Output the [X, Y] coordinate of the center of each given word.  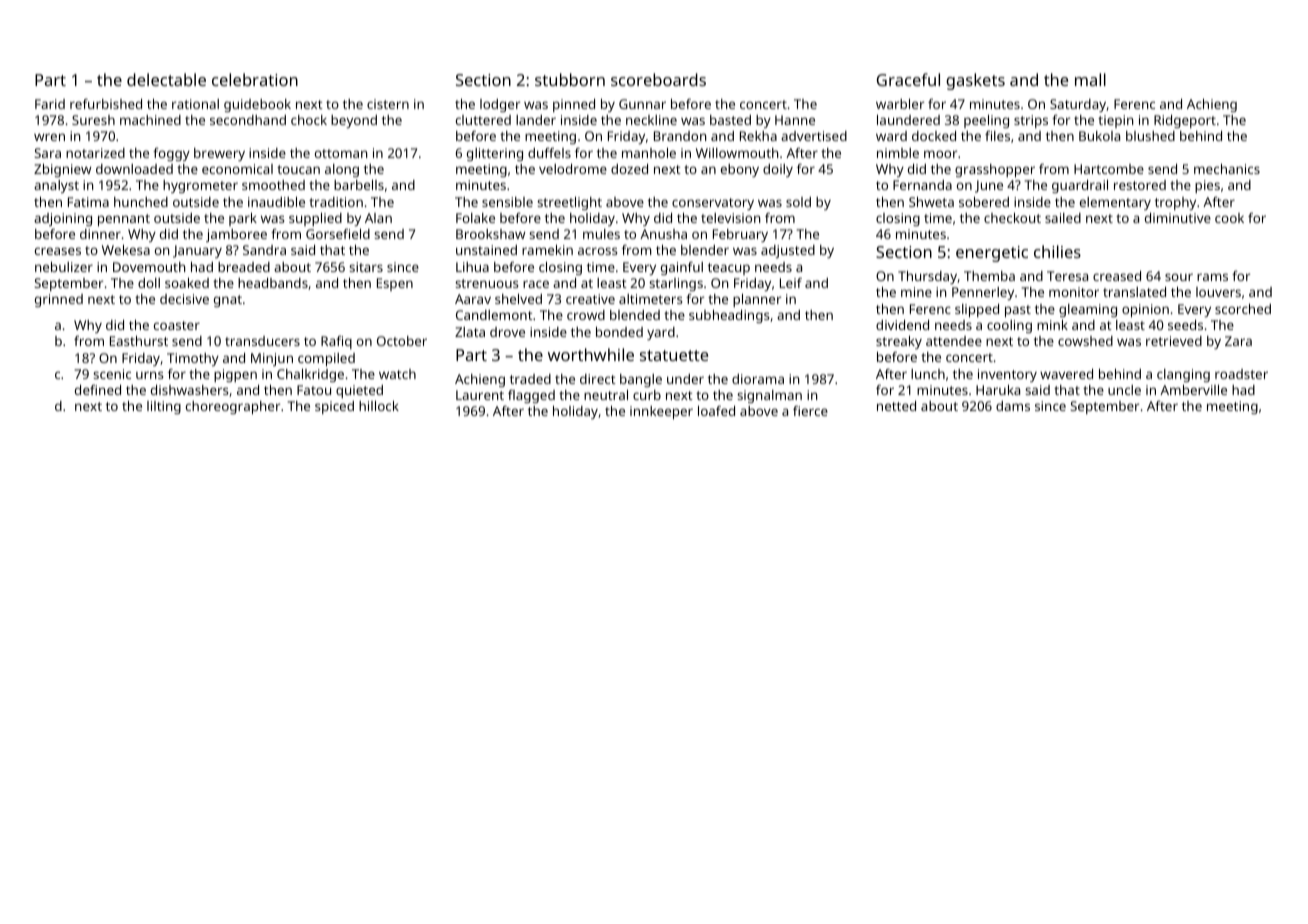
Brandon [680, 136]
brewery [219, 154]
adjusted [788, 251]
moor [940, 154]
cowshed [1085, 341]
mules [601, 234]
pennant [124, 220]
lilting [164, 407]
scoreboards [658, 79]
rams [1212, 277]
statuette [674, 355]
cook [1229, 218]
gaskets [975, 81]
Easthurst [139, 341]
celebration [255, 79]
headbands [273, 283]
